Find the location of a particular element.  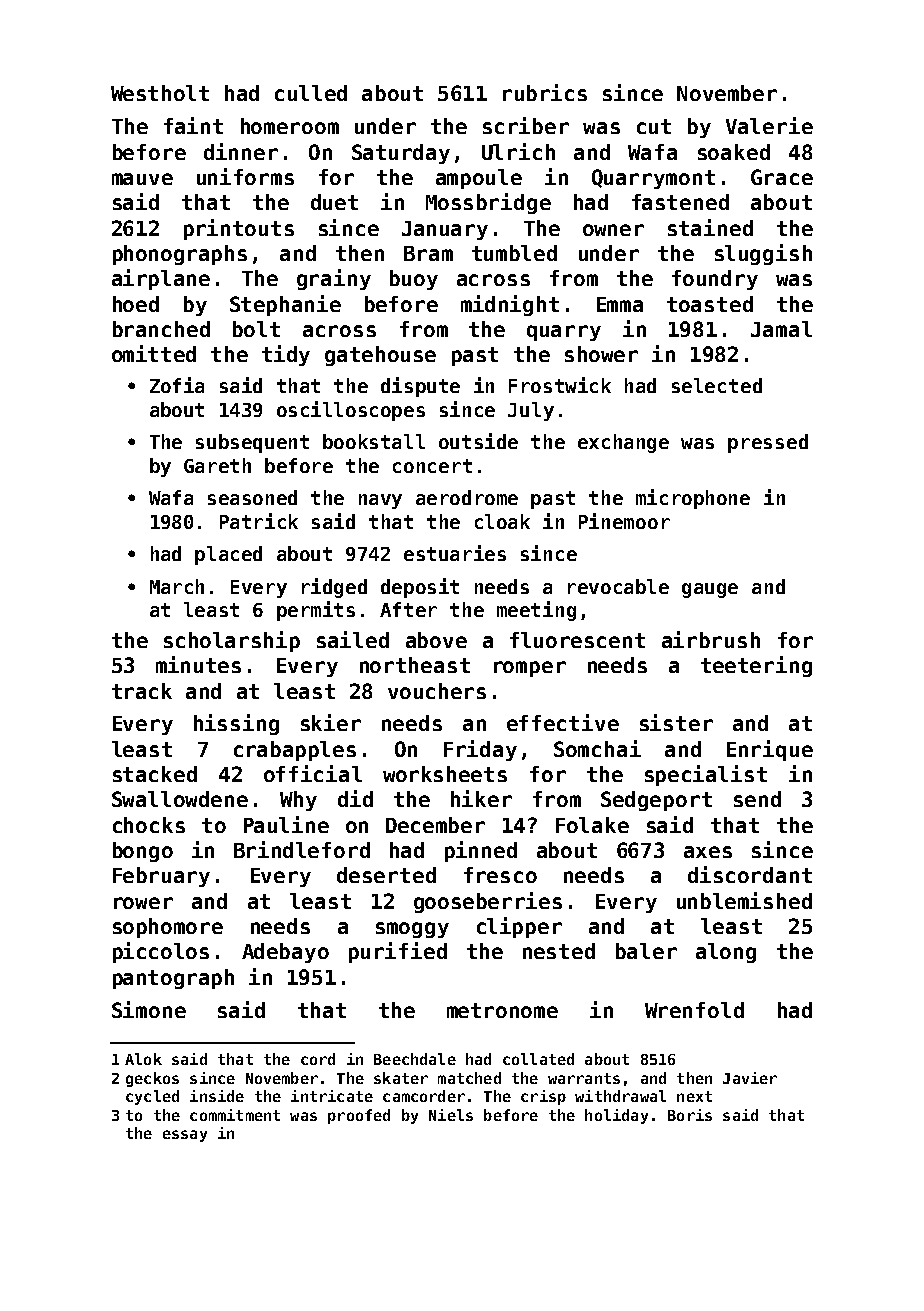

selected is located at coordinates (717, 385).
